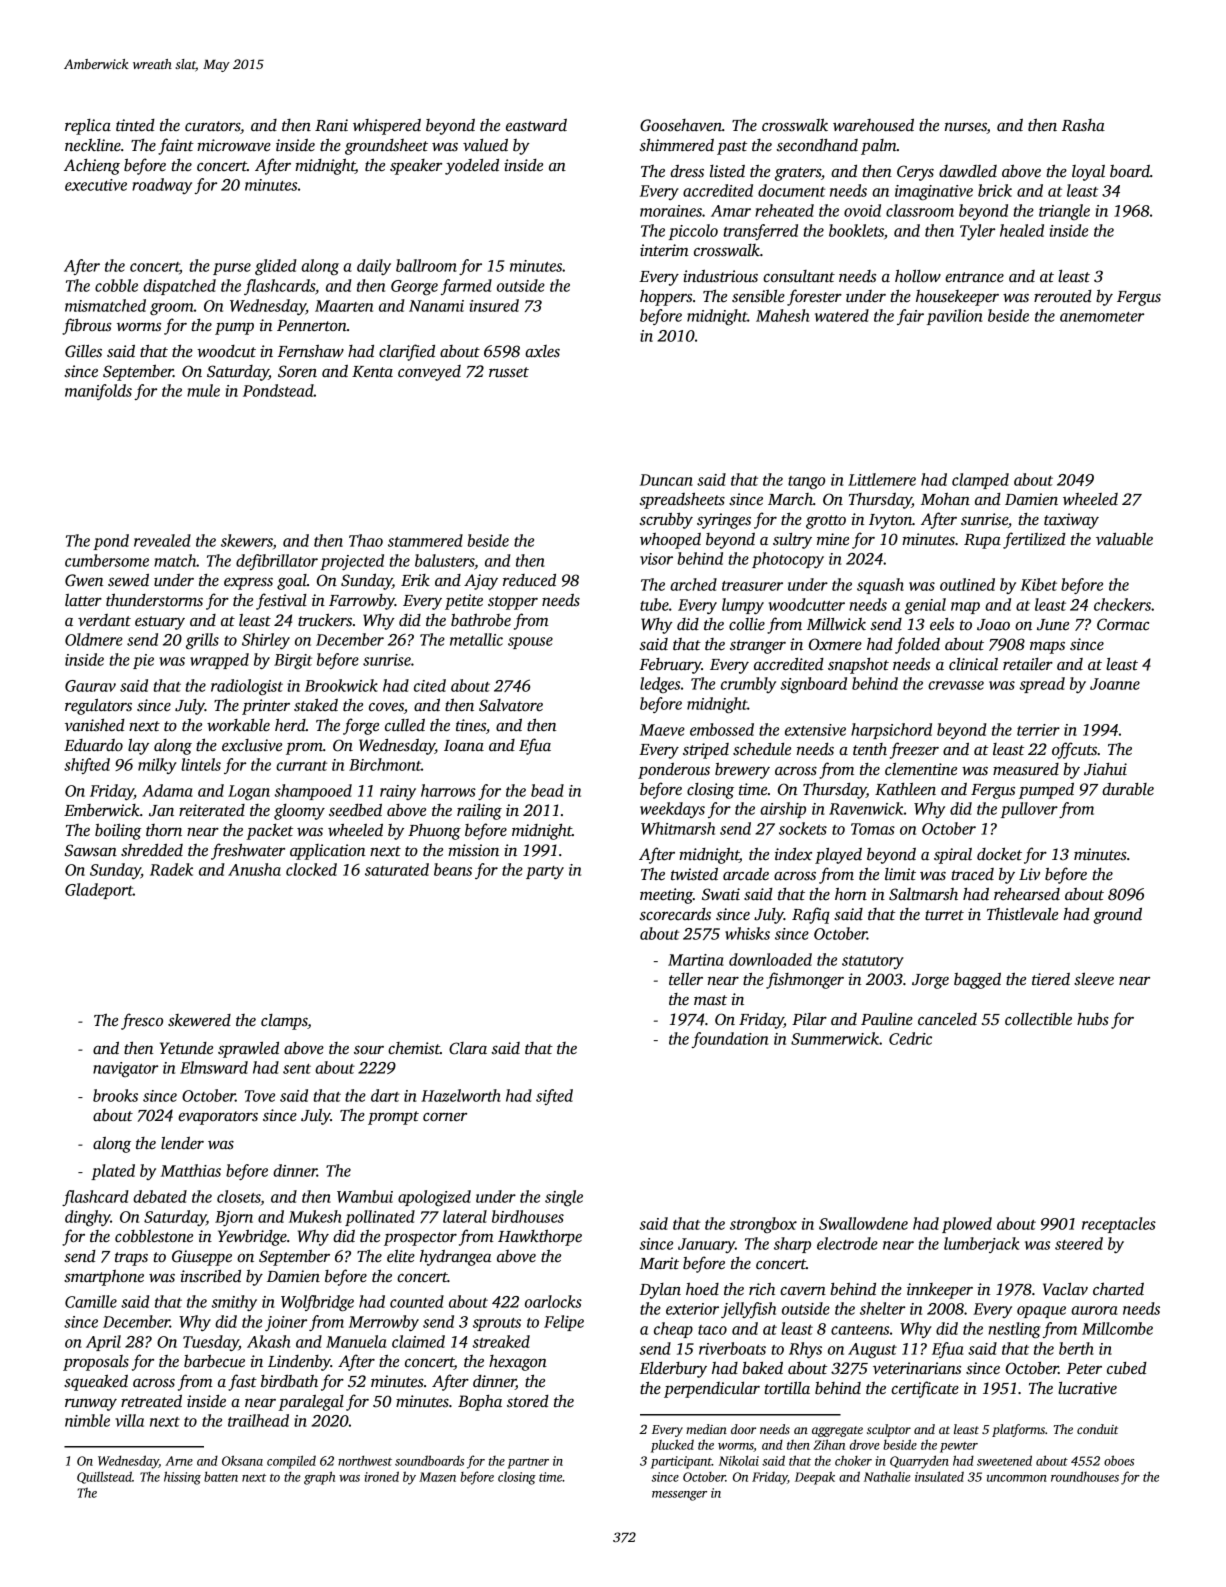  What do you see at coordinates (721, 894) in the document?
I see `Swati` at bounding box center [721, 894].
